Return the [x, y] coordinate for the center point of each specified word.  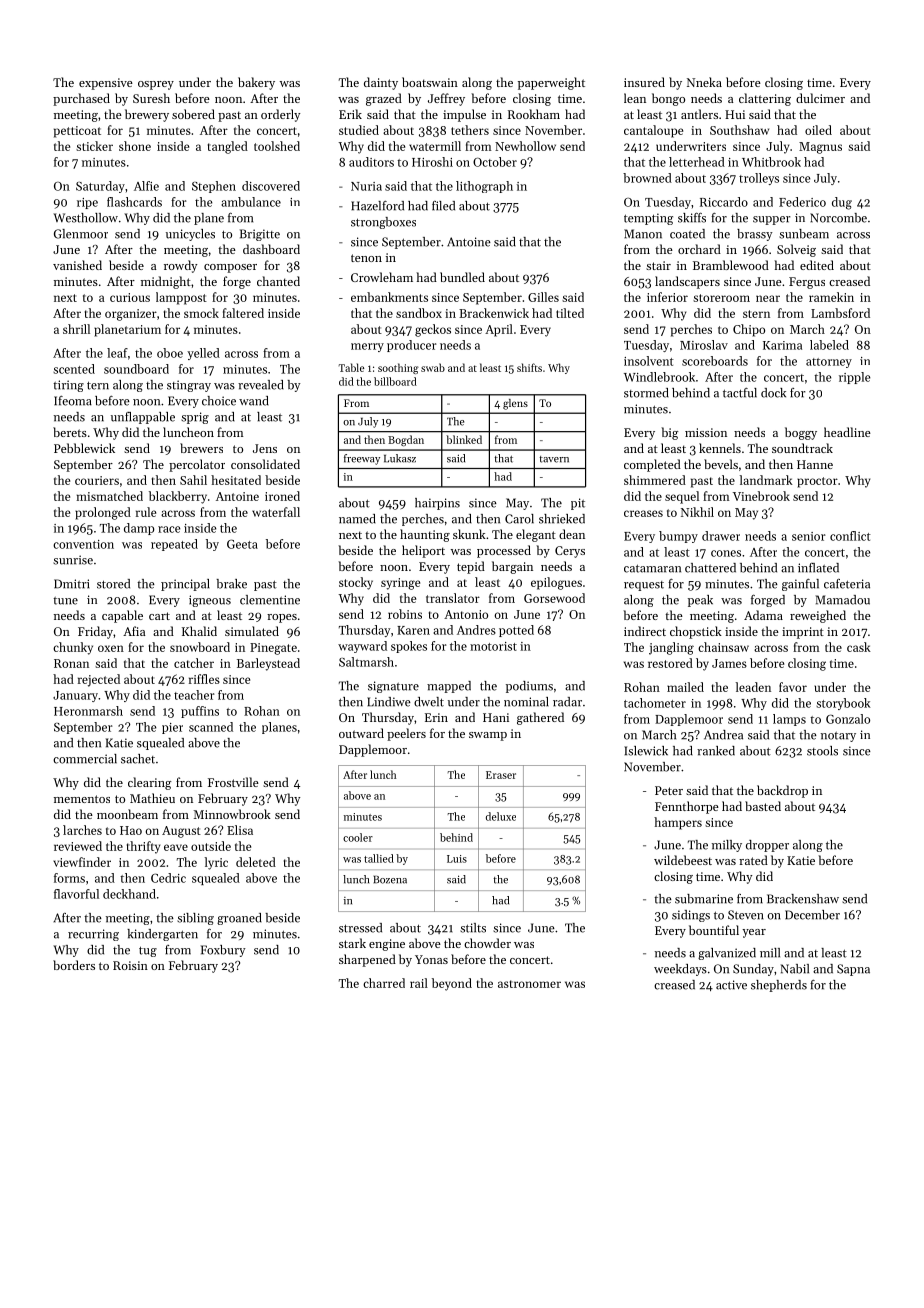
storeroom [721, 298]
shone [135, 146]
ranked [716, 751]
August [181, 832]
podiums [529, 687]
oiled [818, 130]
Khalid [199, 631]
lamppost [181, 298]
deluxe [501, 816]
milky [727, 846]
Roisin [130, 965]
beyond [452, 984]
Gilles [543, 297]
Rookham [534, 114]
